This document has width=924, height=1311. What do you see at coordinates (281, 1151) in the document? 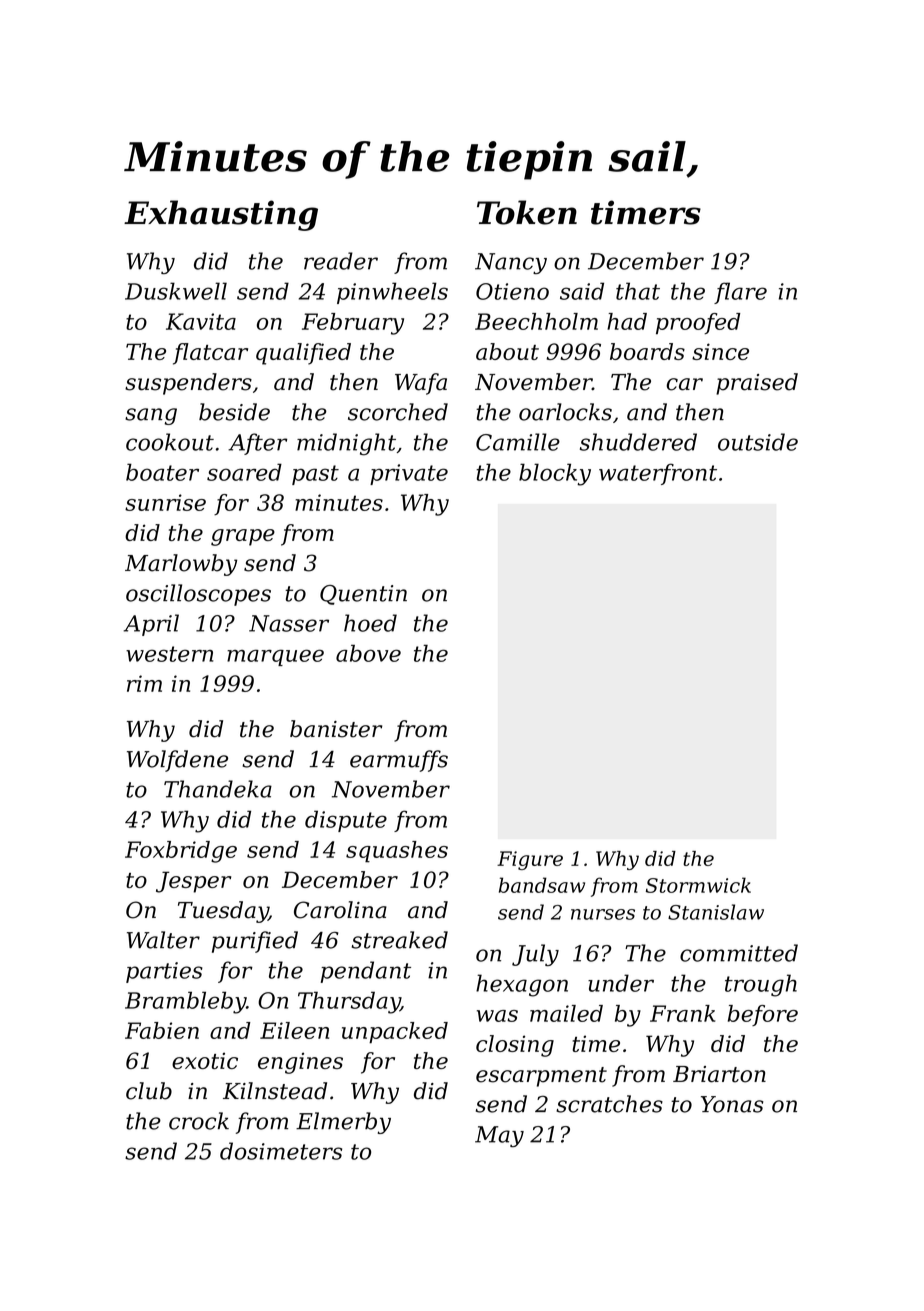
I see `dosimeters` at bounding box center [281, 1151].
